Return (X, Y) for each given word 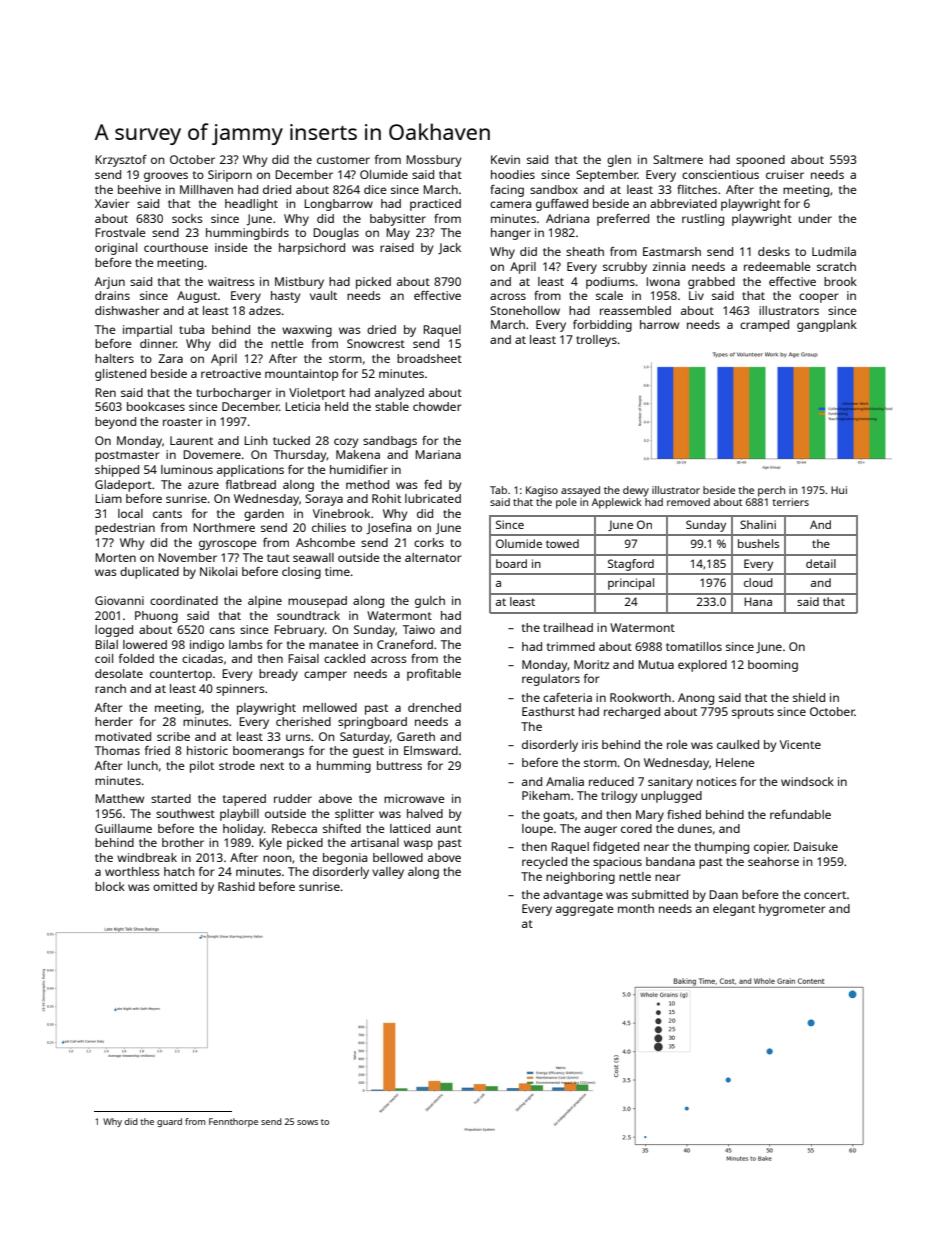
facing (507, 191)
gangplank (827, 326)
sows (307, 1122)
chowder (437, 406)
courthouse (176, 247)
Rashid (236, 886)
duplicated (149, 573)
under (815, 218)
